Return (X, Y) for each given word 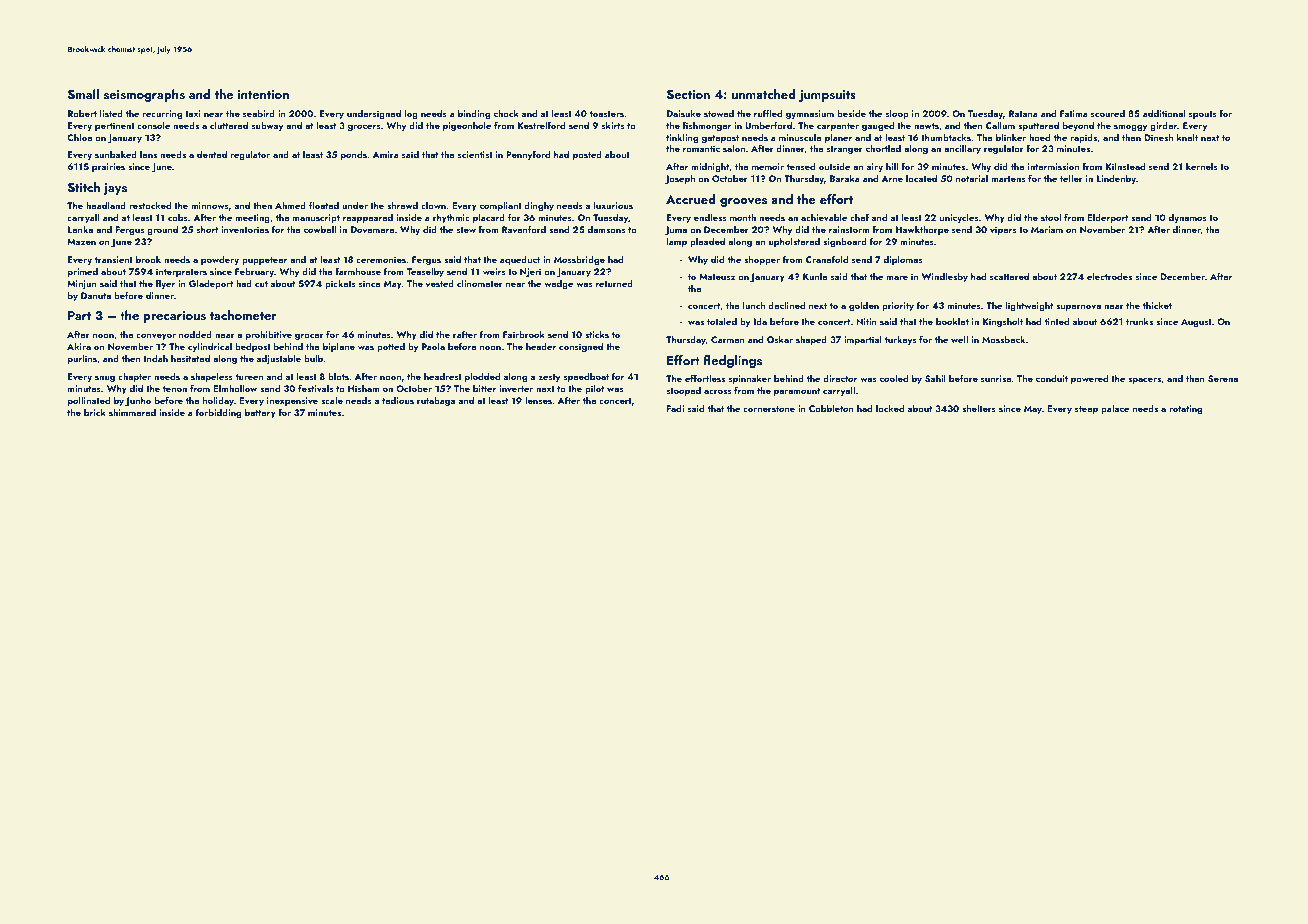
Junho (138, 401)
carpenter (838, 127)
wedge (558, 284)
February (254, 272)
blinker (1011, 137)
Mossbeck (1003, 339)
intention (263, 94)
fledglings (733, 361)
